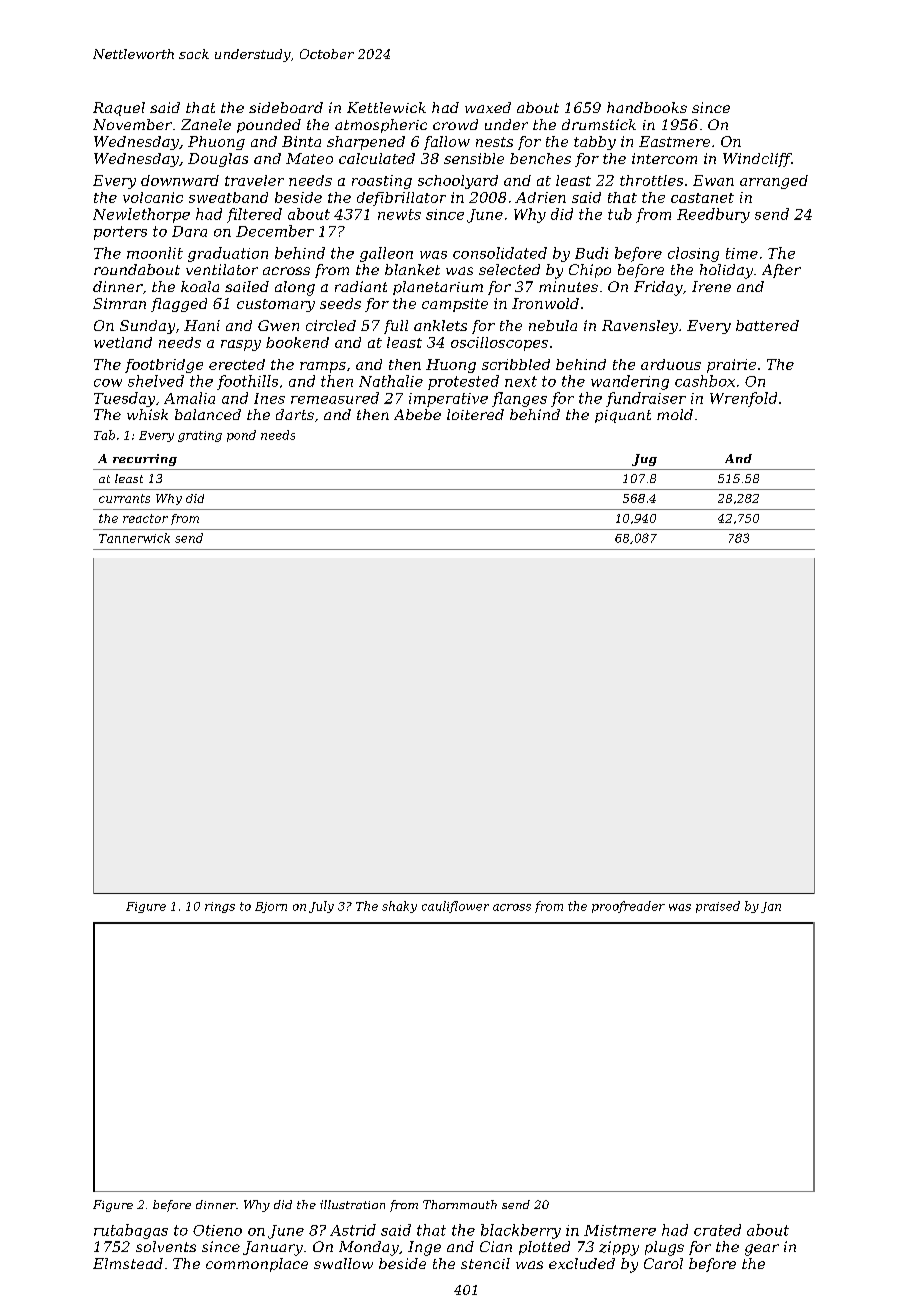 This screenshot has width=908, height=1316. Describe the element at coordinates (128, 1263) in the screenshot. I see `Elmstead` at that location.
